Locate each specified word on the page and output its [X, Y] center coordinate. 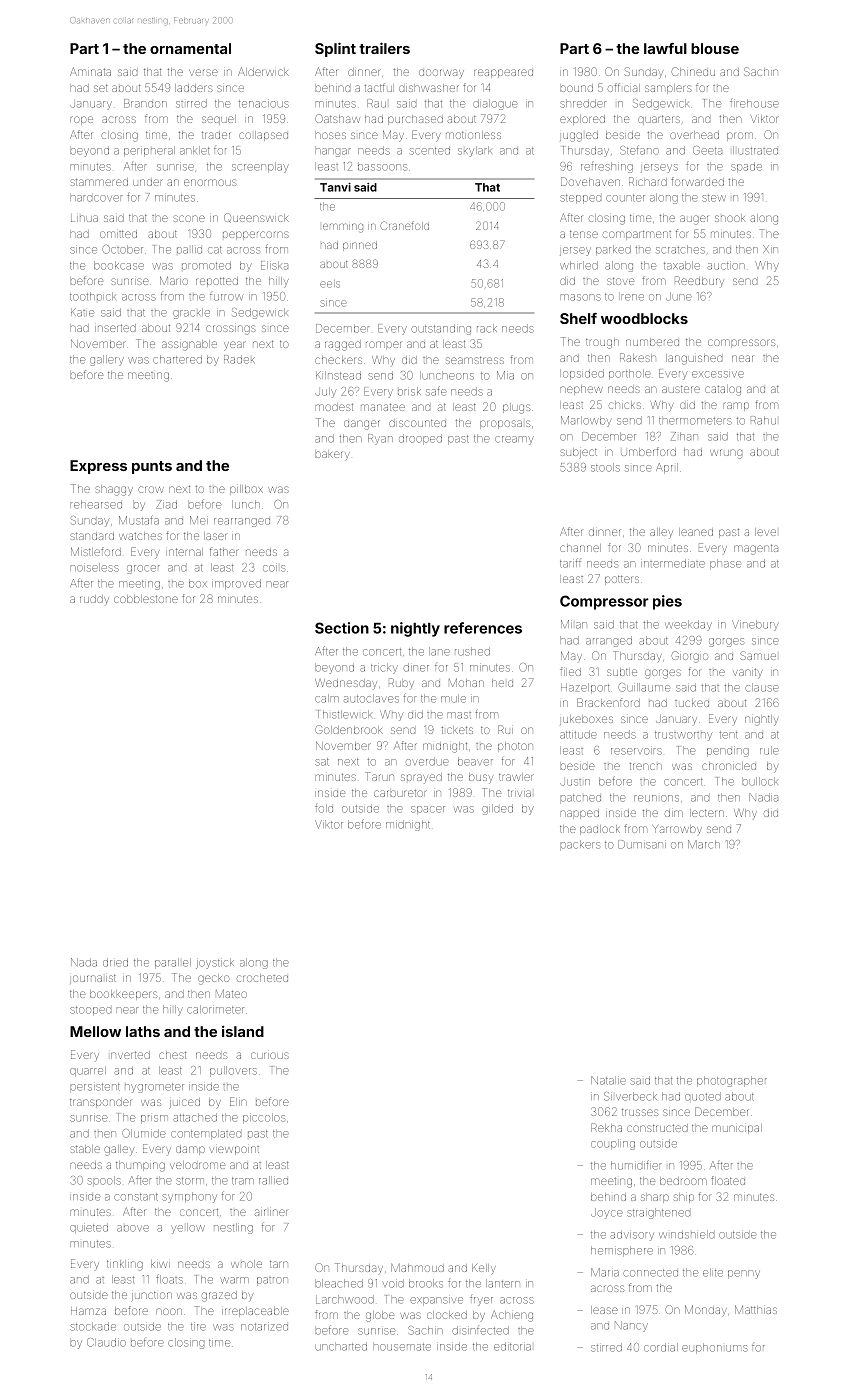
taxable [682, 265]
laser [215, 536]
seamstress [475, 360]
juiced [184, 1103]
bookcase [119, 265]
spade [746, 167]
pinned [360, 246]
